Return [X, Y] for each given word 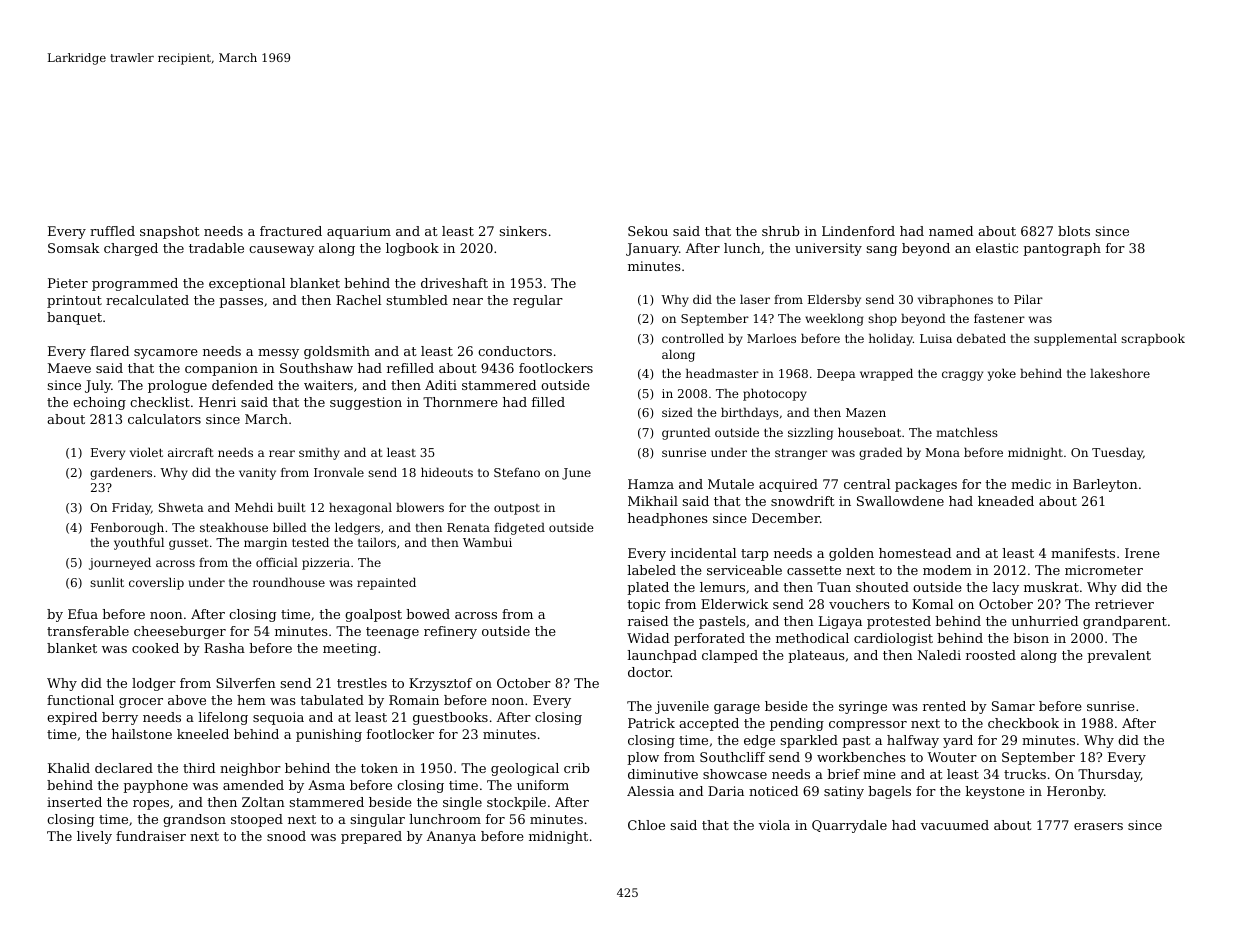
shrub [781, 231]
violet [146, 452]
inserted [74, 802]
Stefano [517, 472]
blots [1074, 231]
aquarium [359, 232]
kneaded [1006, 501]
